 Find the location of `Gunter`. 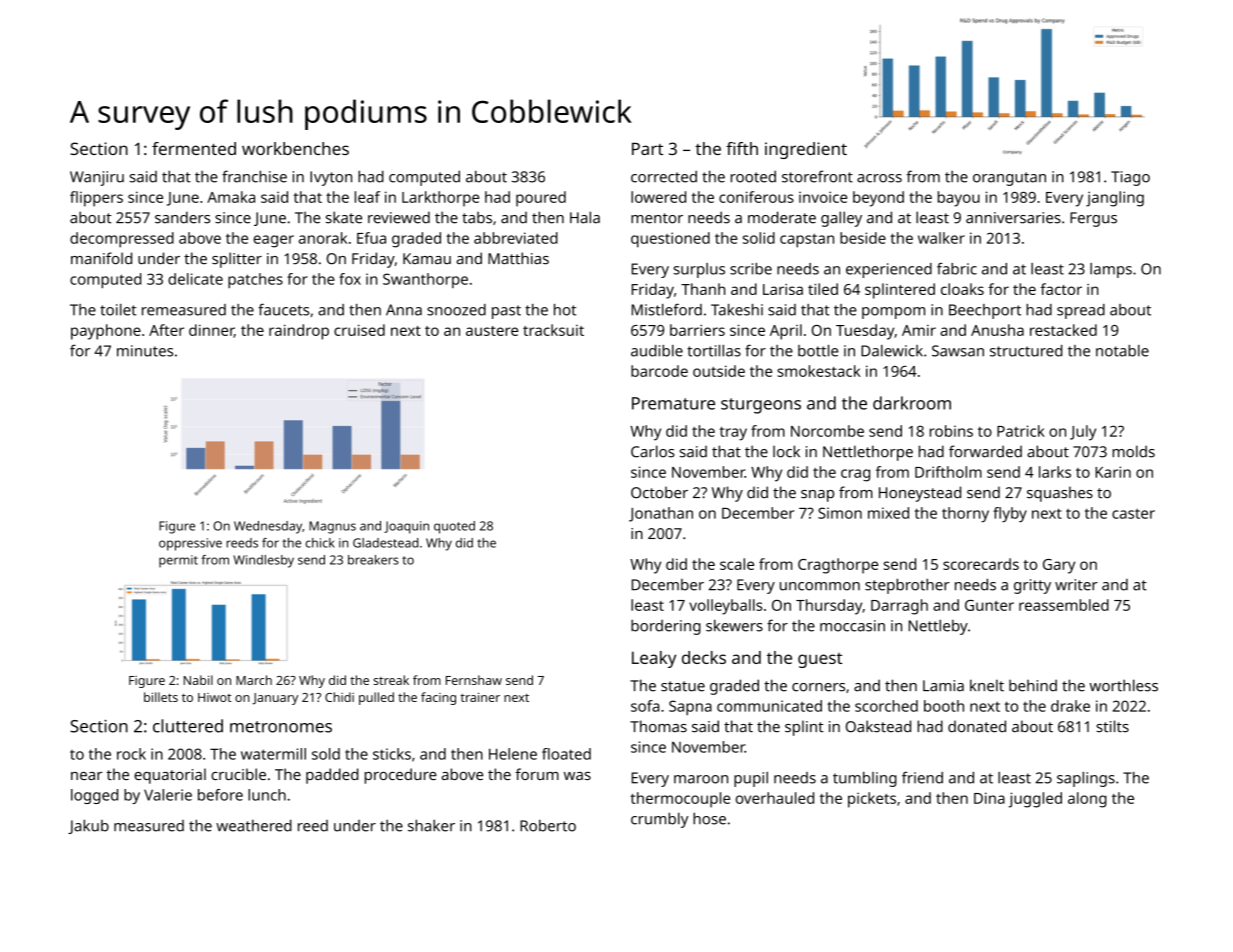

Gunter is located at coordinates (989, 605).
